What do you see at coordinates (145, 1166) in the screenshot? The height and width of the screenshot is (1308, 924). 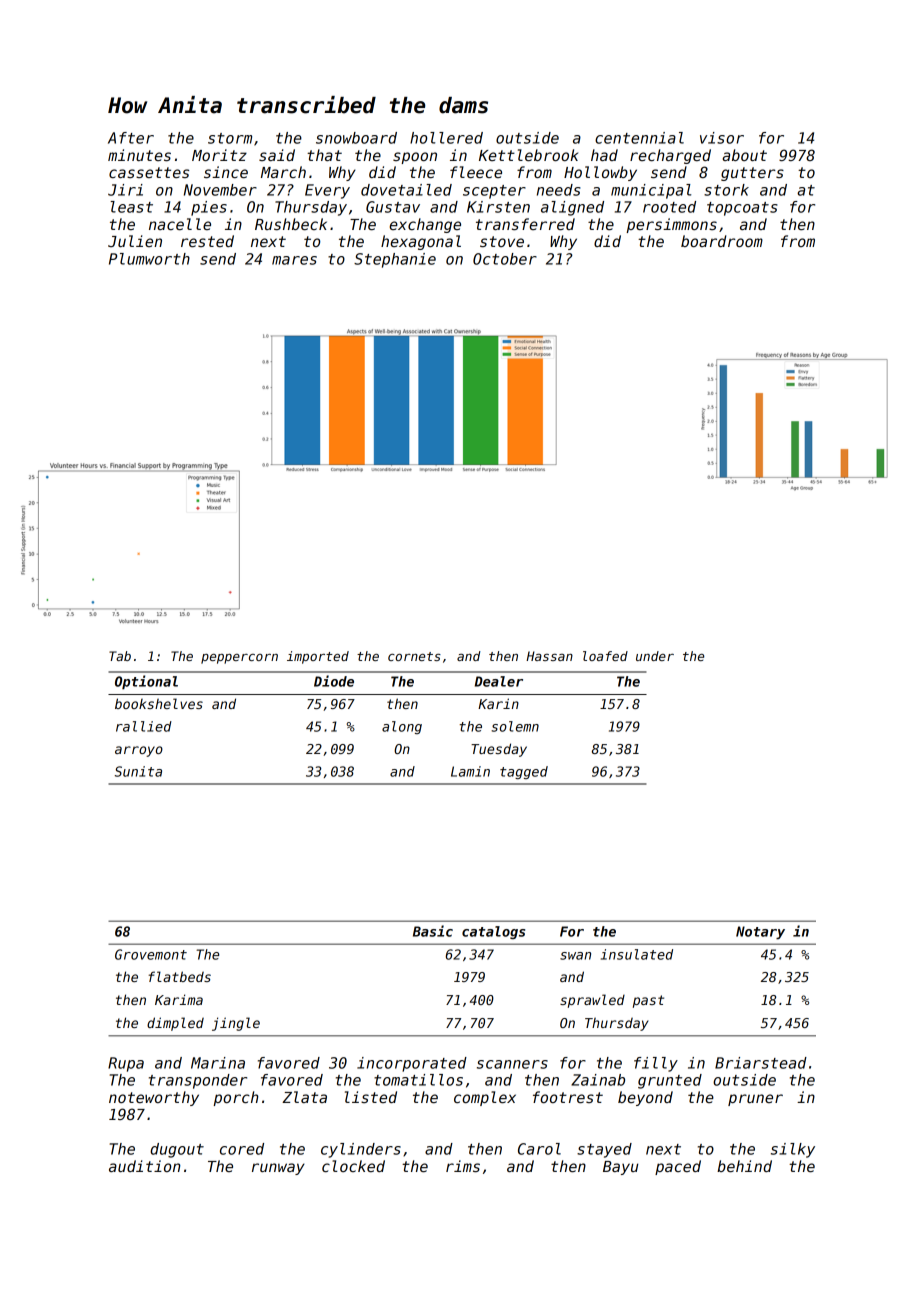 I see `audition` at bounding box center [145, 1166].
